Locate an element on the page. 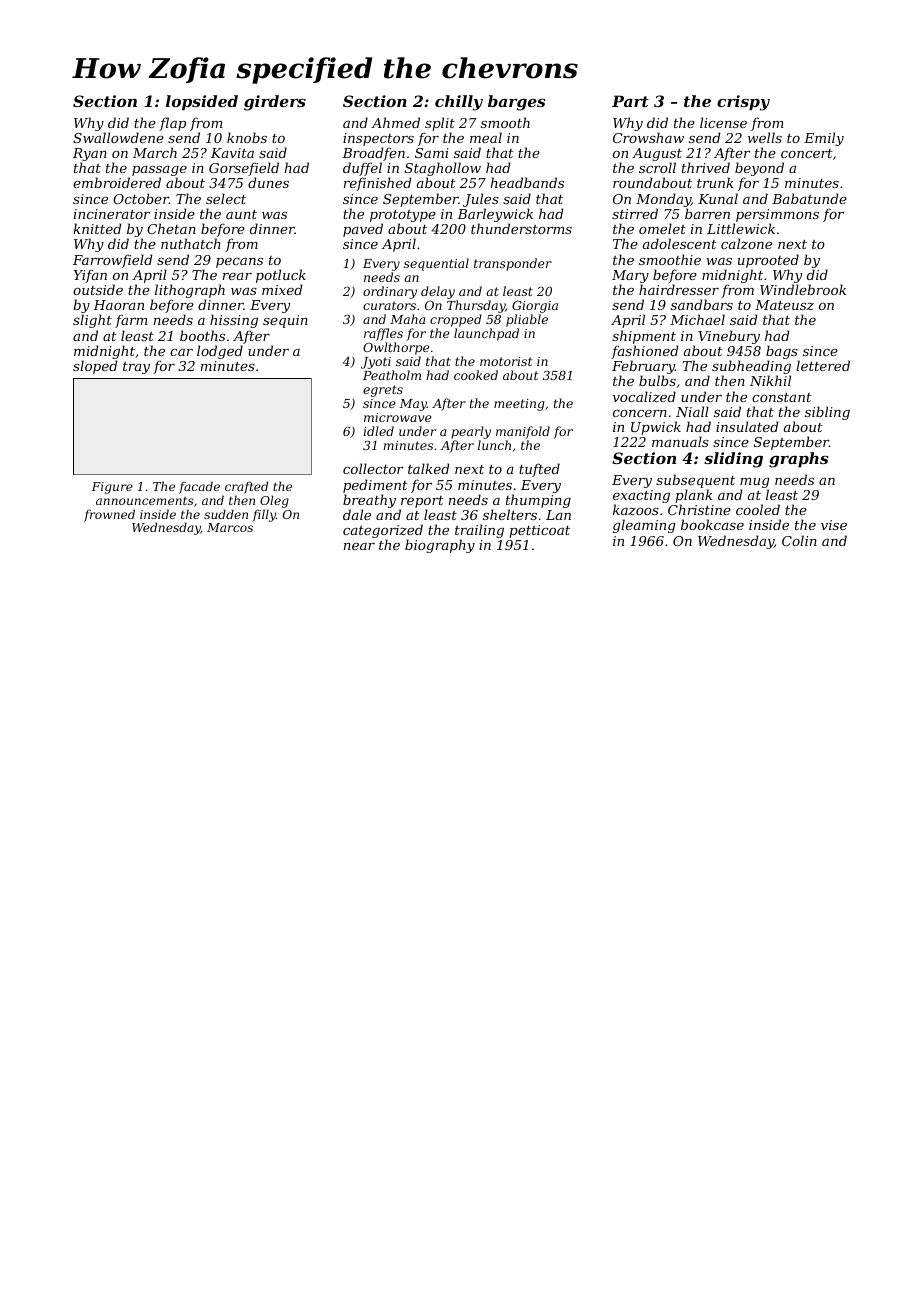 The width and height of the image is (924, 1308). Babatunde is located at coordinates (809, 198).
